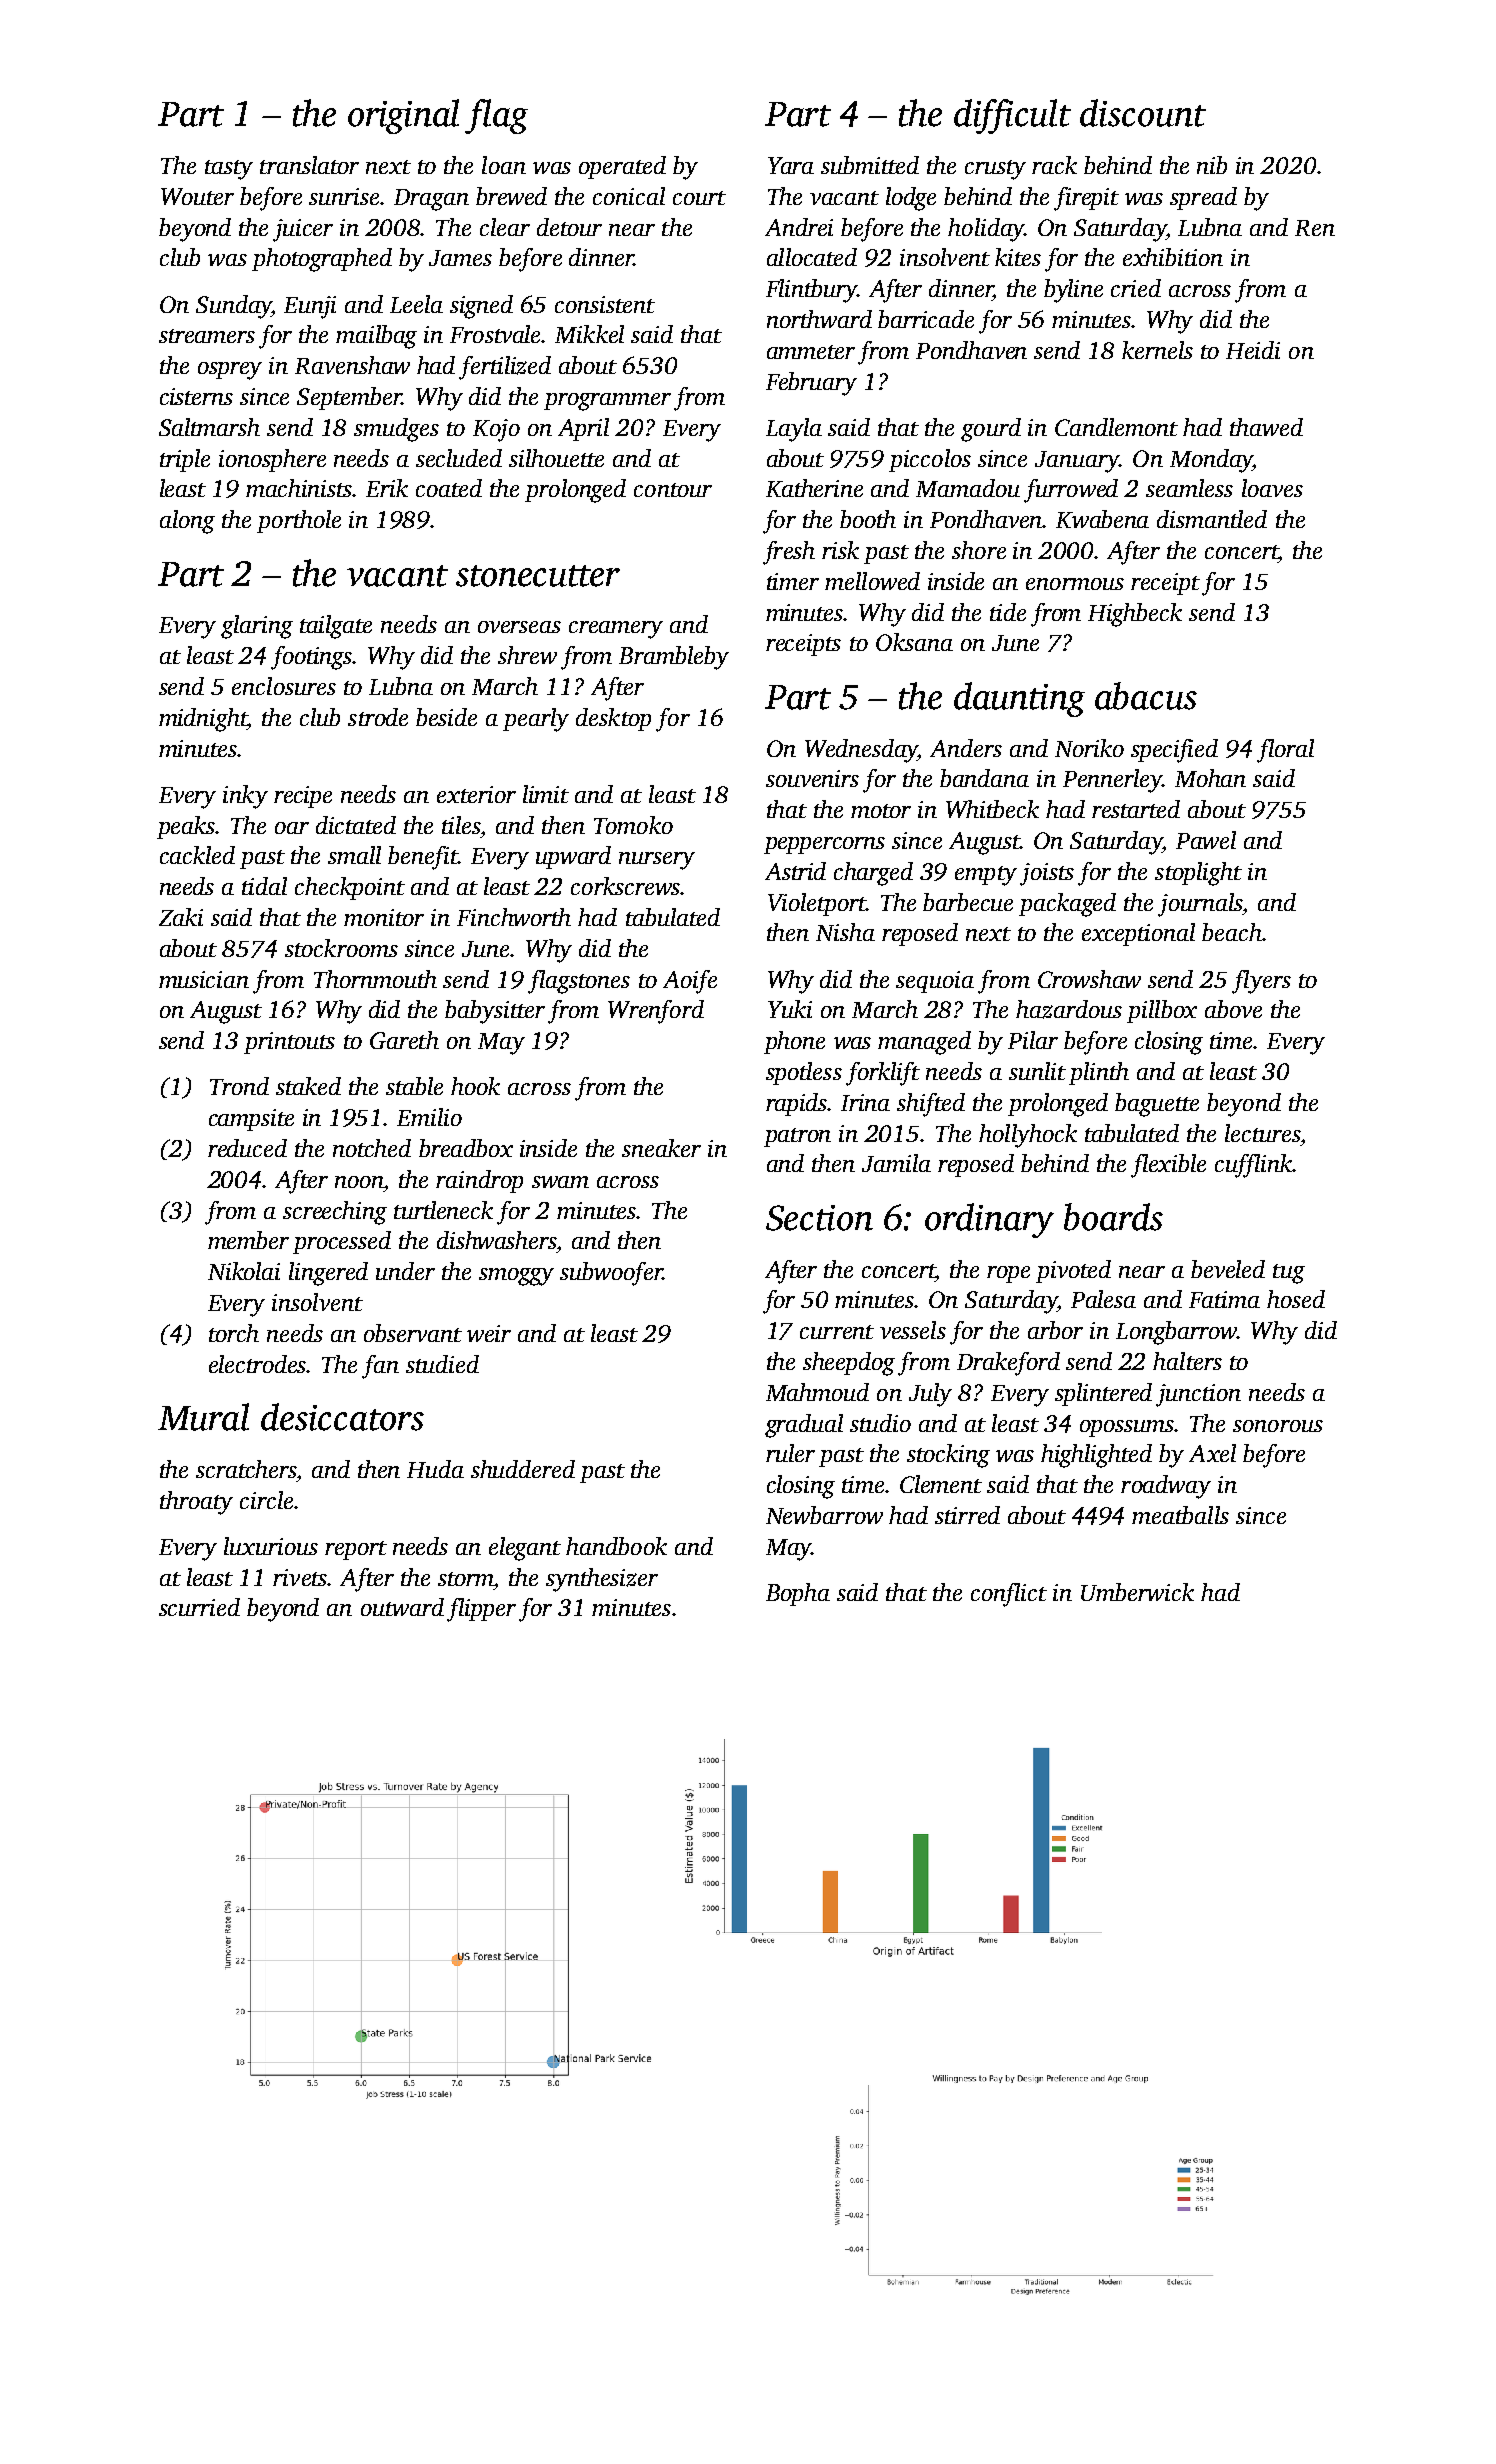 The width and height of the document is (1496, 2464). I want to click on screeching, so click(335, 1213).
